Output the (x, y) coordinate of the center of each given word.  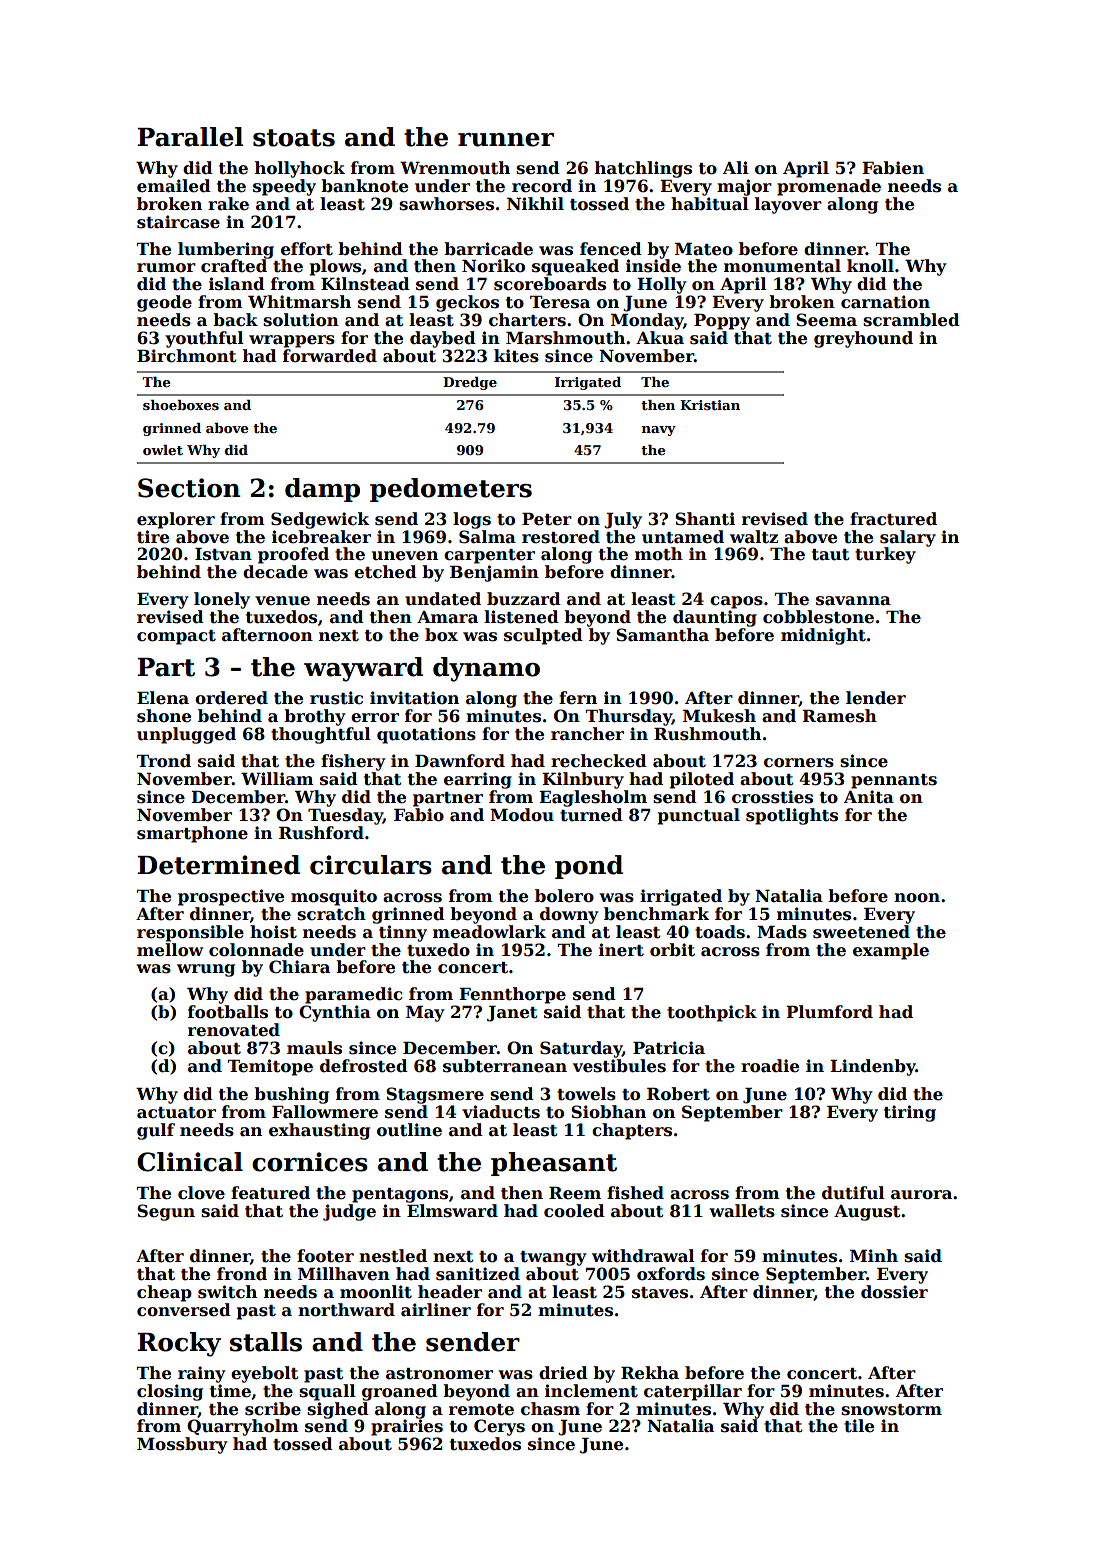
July (623, 520)
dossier (894, 1292)
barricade (488, 249)
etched (385, 572)
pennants (894, 781)
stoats (294, 138)
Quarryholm (243, 1427)
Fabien (893, 168)
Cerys (499, 1427)
